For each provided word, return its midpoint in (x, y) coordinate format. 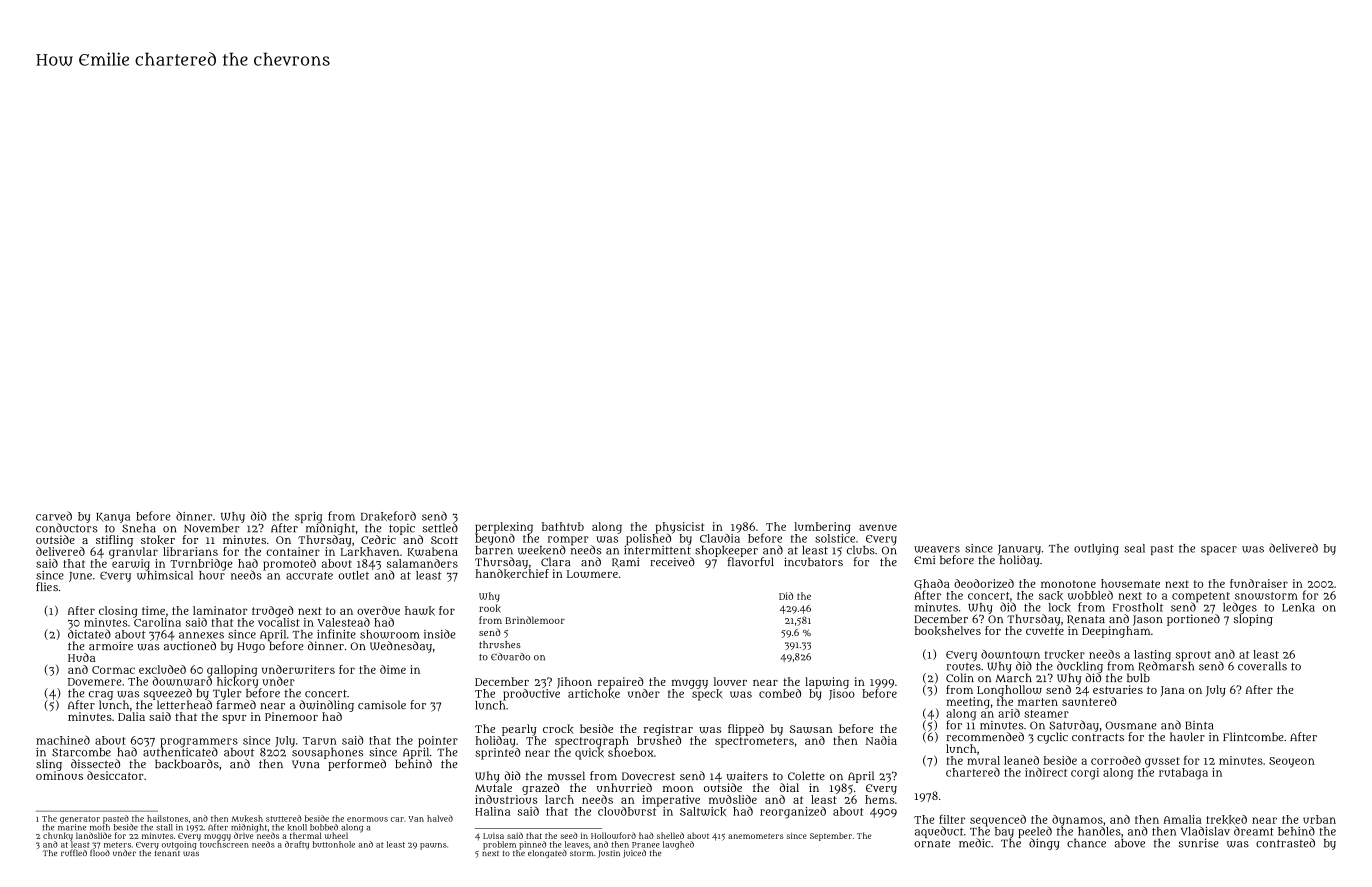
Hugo (251, 647)
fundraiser (1259, 583)
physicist (679, 528)
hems (880, 799)
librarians (190, 551)
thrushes (500, 644)
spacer (1219, 550)
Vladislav (1205, 831)
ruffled (74, 852)
